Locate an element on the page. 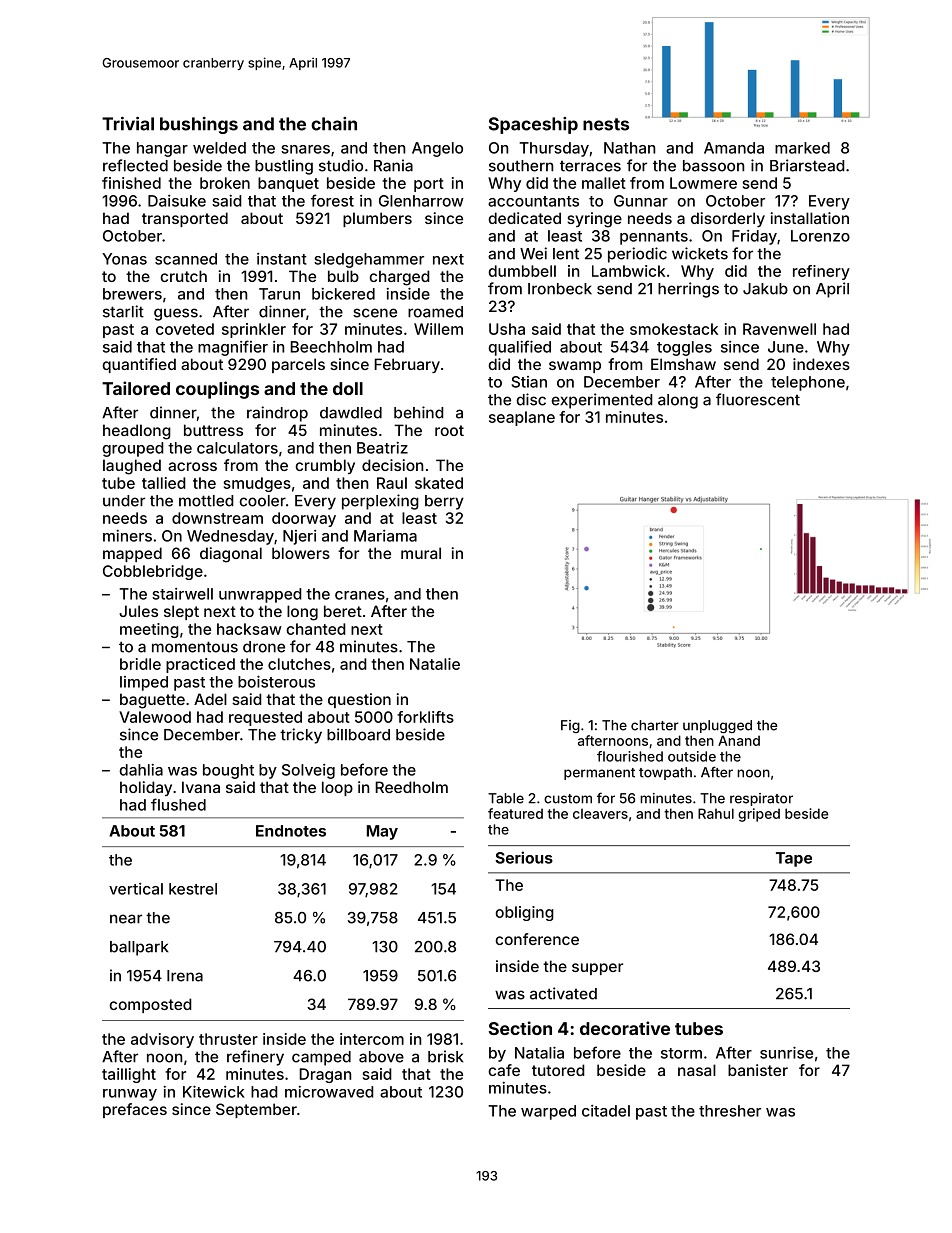 This image has width=952, height=1233. fluorescent is located at coordinates (758, 399).
